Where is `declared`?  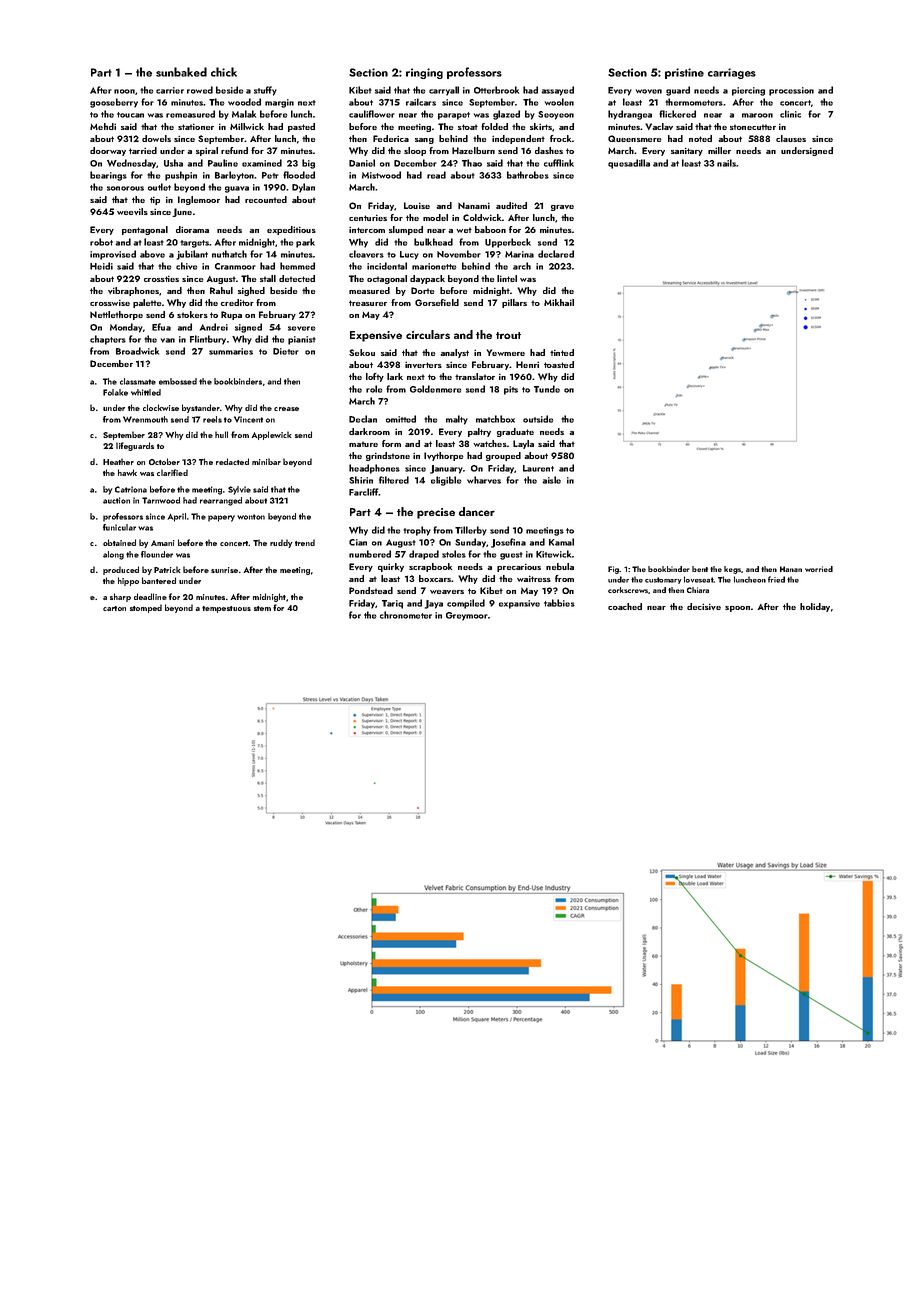
declared is located at coordinates (556, 254).
